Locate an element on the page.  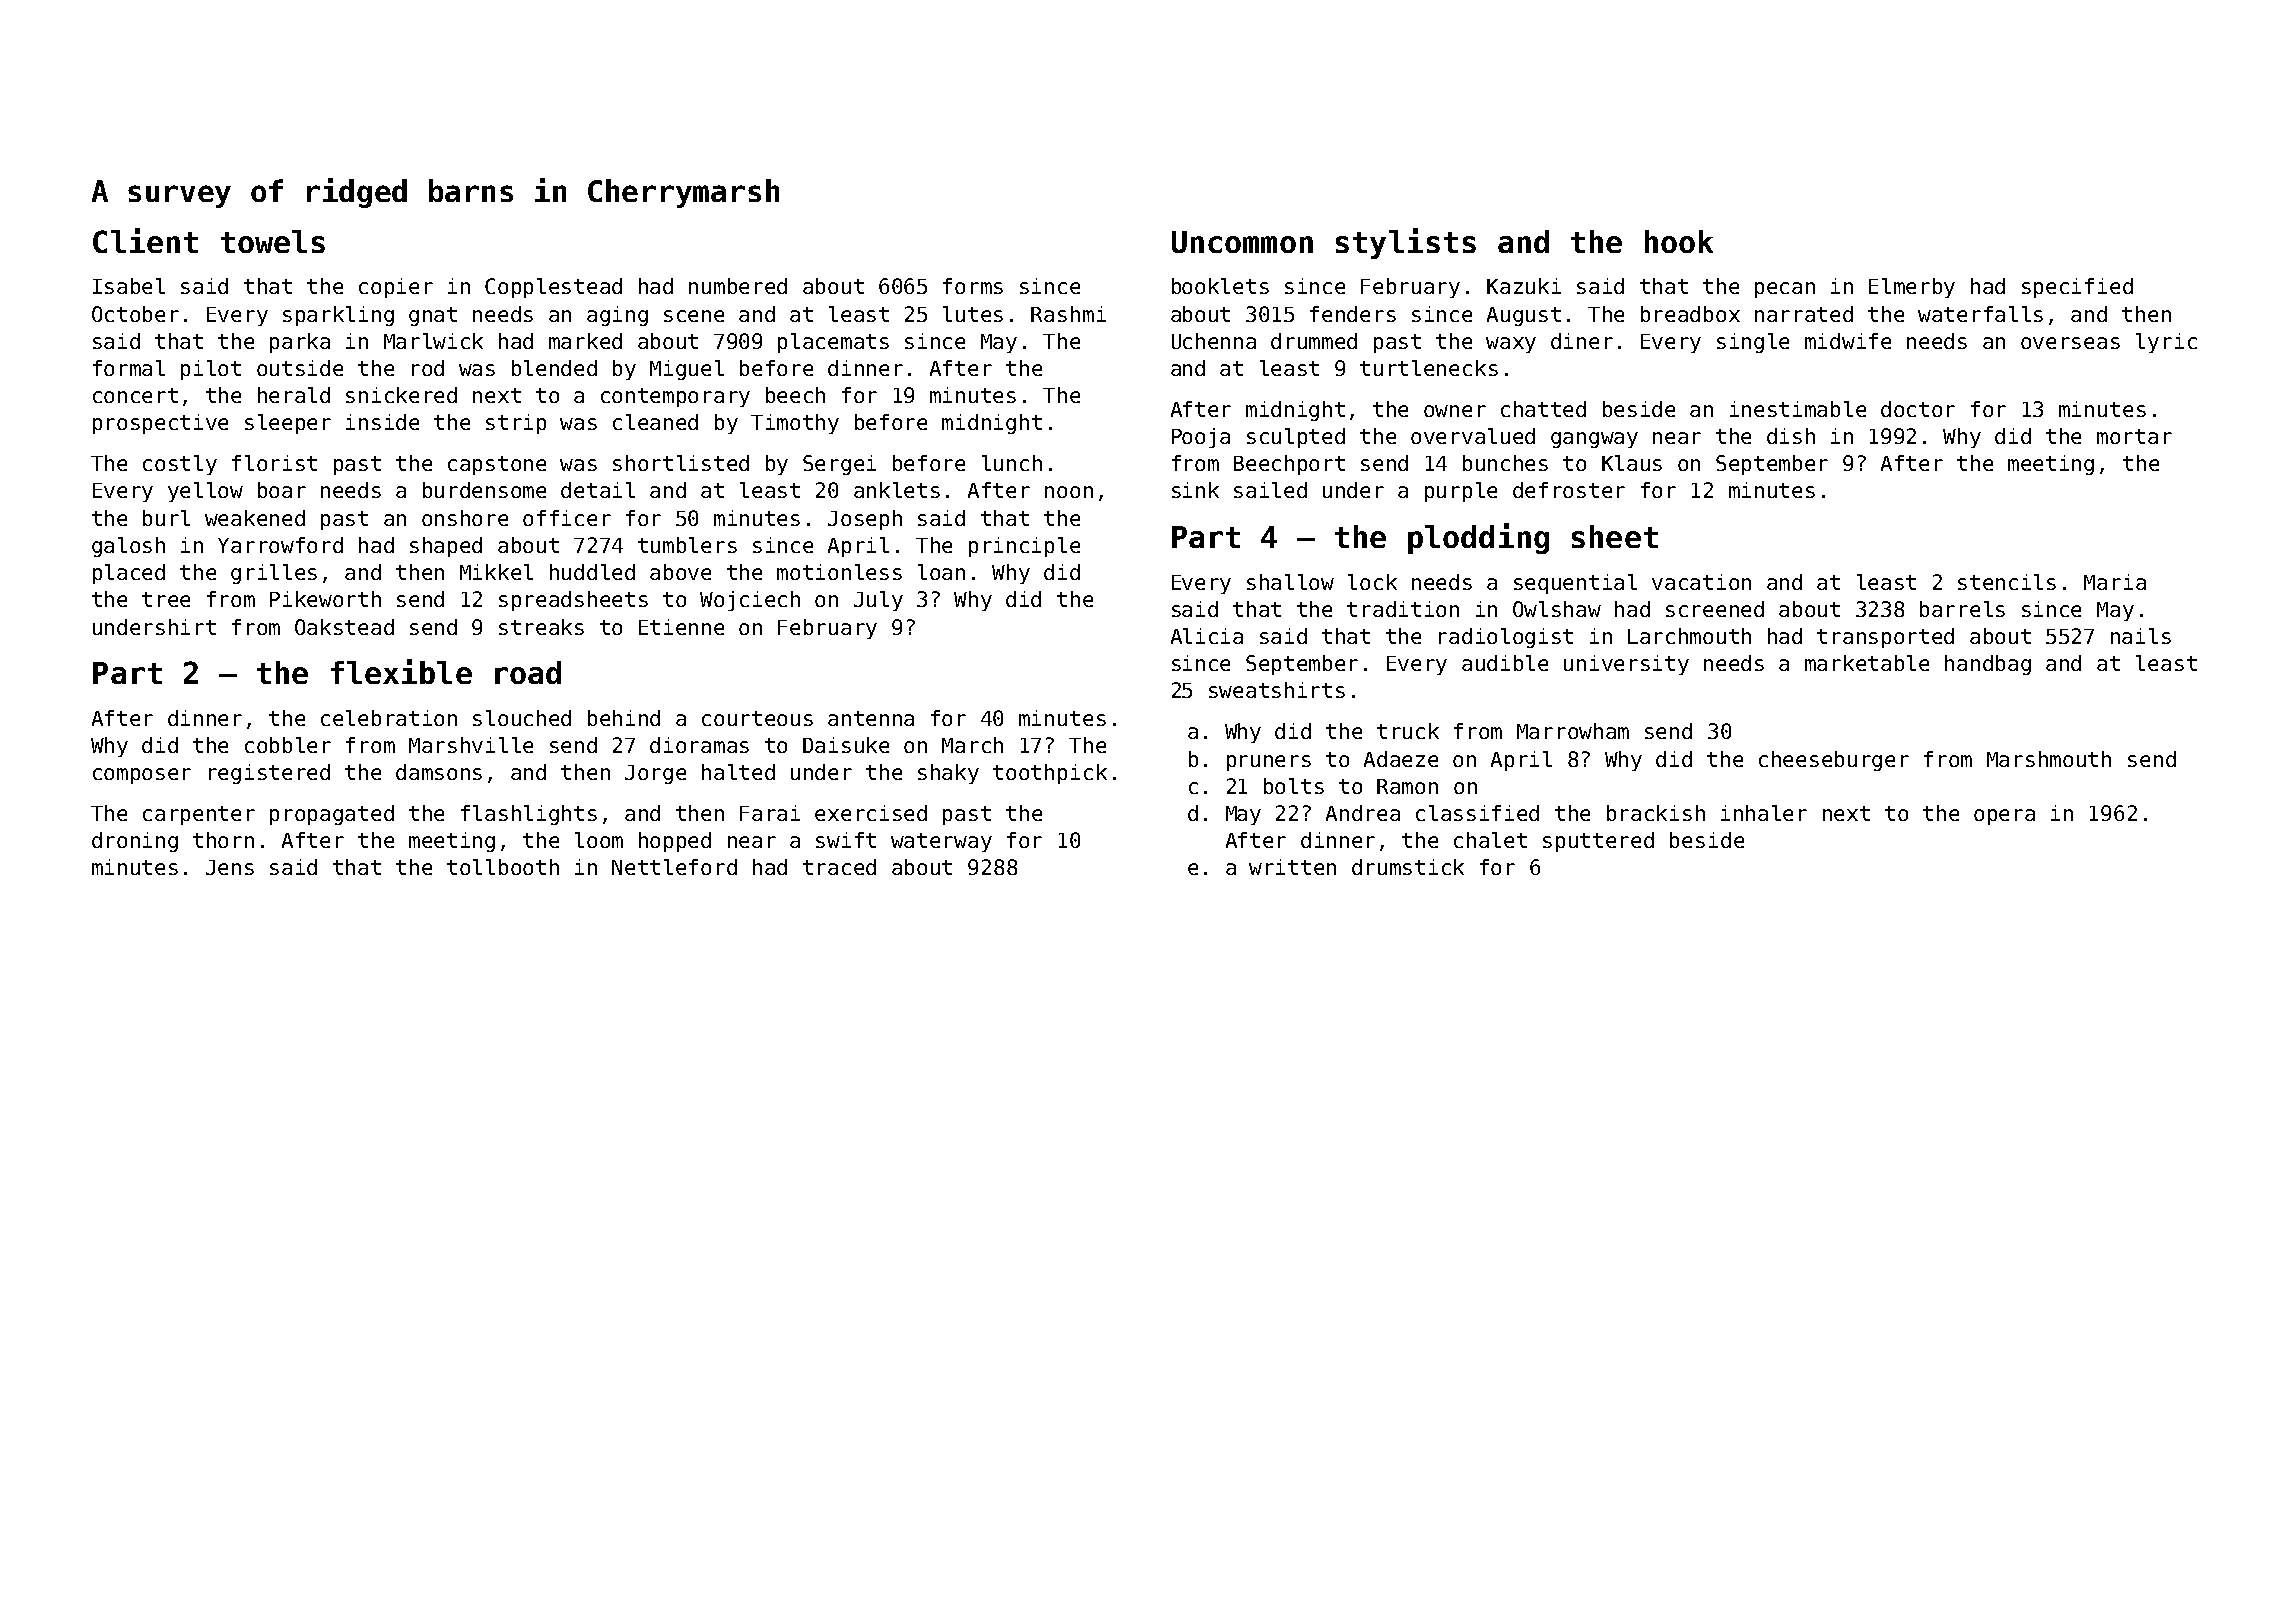
lunch is located at coordinates (1012, 463).
